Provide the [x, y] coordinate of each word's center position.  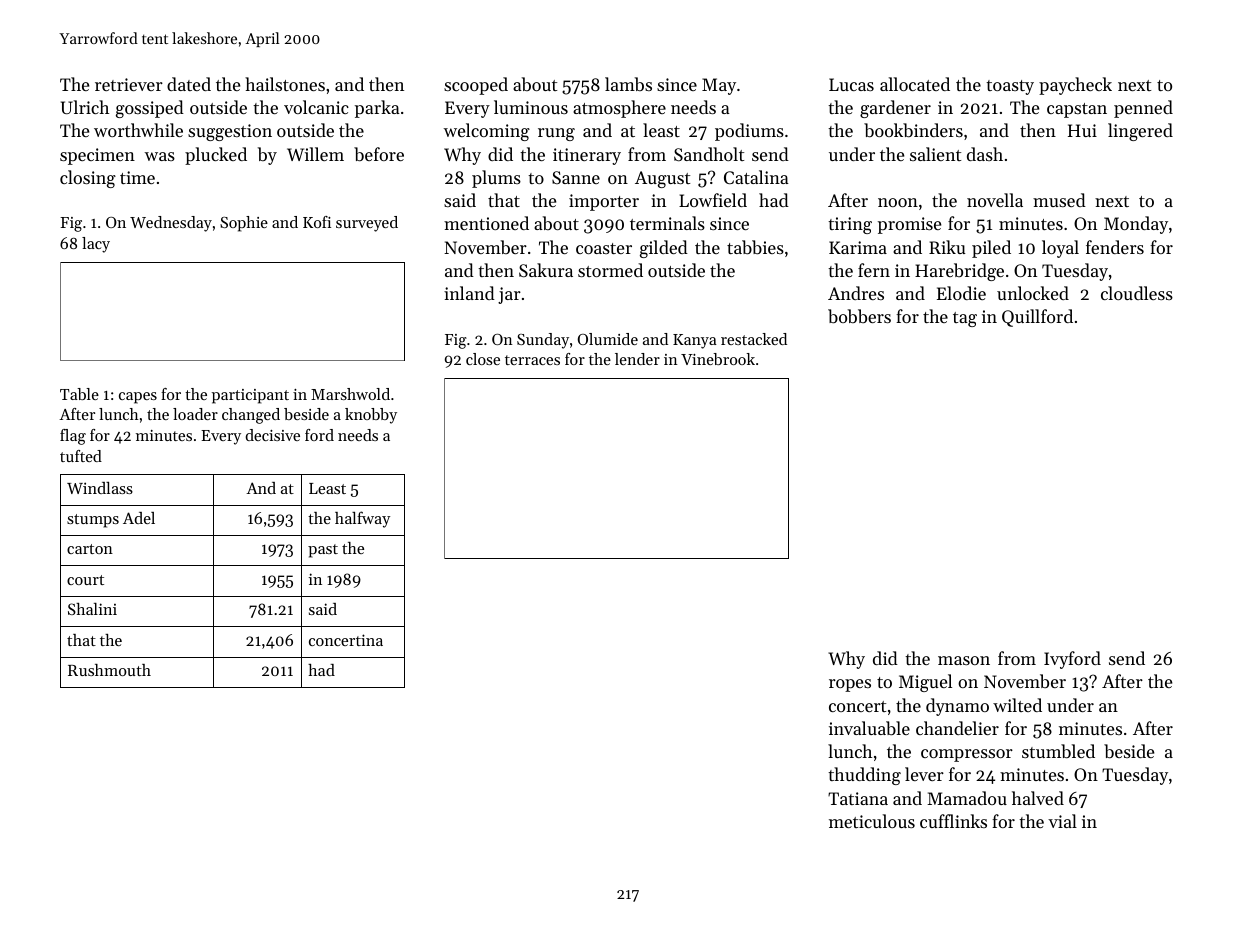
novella [995, 200]
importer [604, 202]
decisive [272, 435]
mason [964, 660]
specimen [97, 156]
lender [637, 359]
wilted [1017, 705]
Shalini [92, 609]
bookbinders [913, 130]
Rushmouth [109, 670]
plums [496, 179]
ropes [850, 685]
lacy [96, 245]
